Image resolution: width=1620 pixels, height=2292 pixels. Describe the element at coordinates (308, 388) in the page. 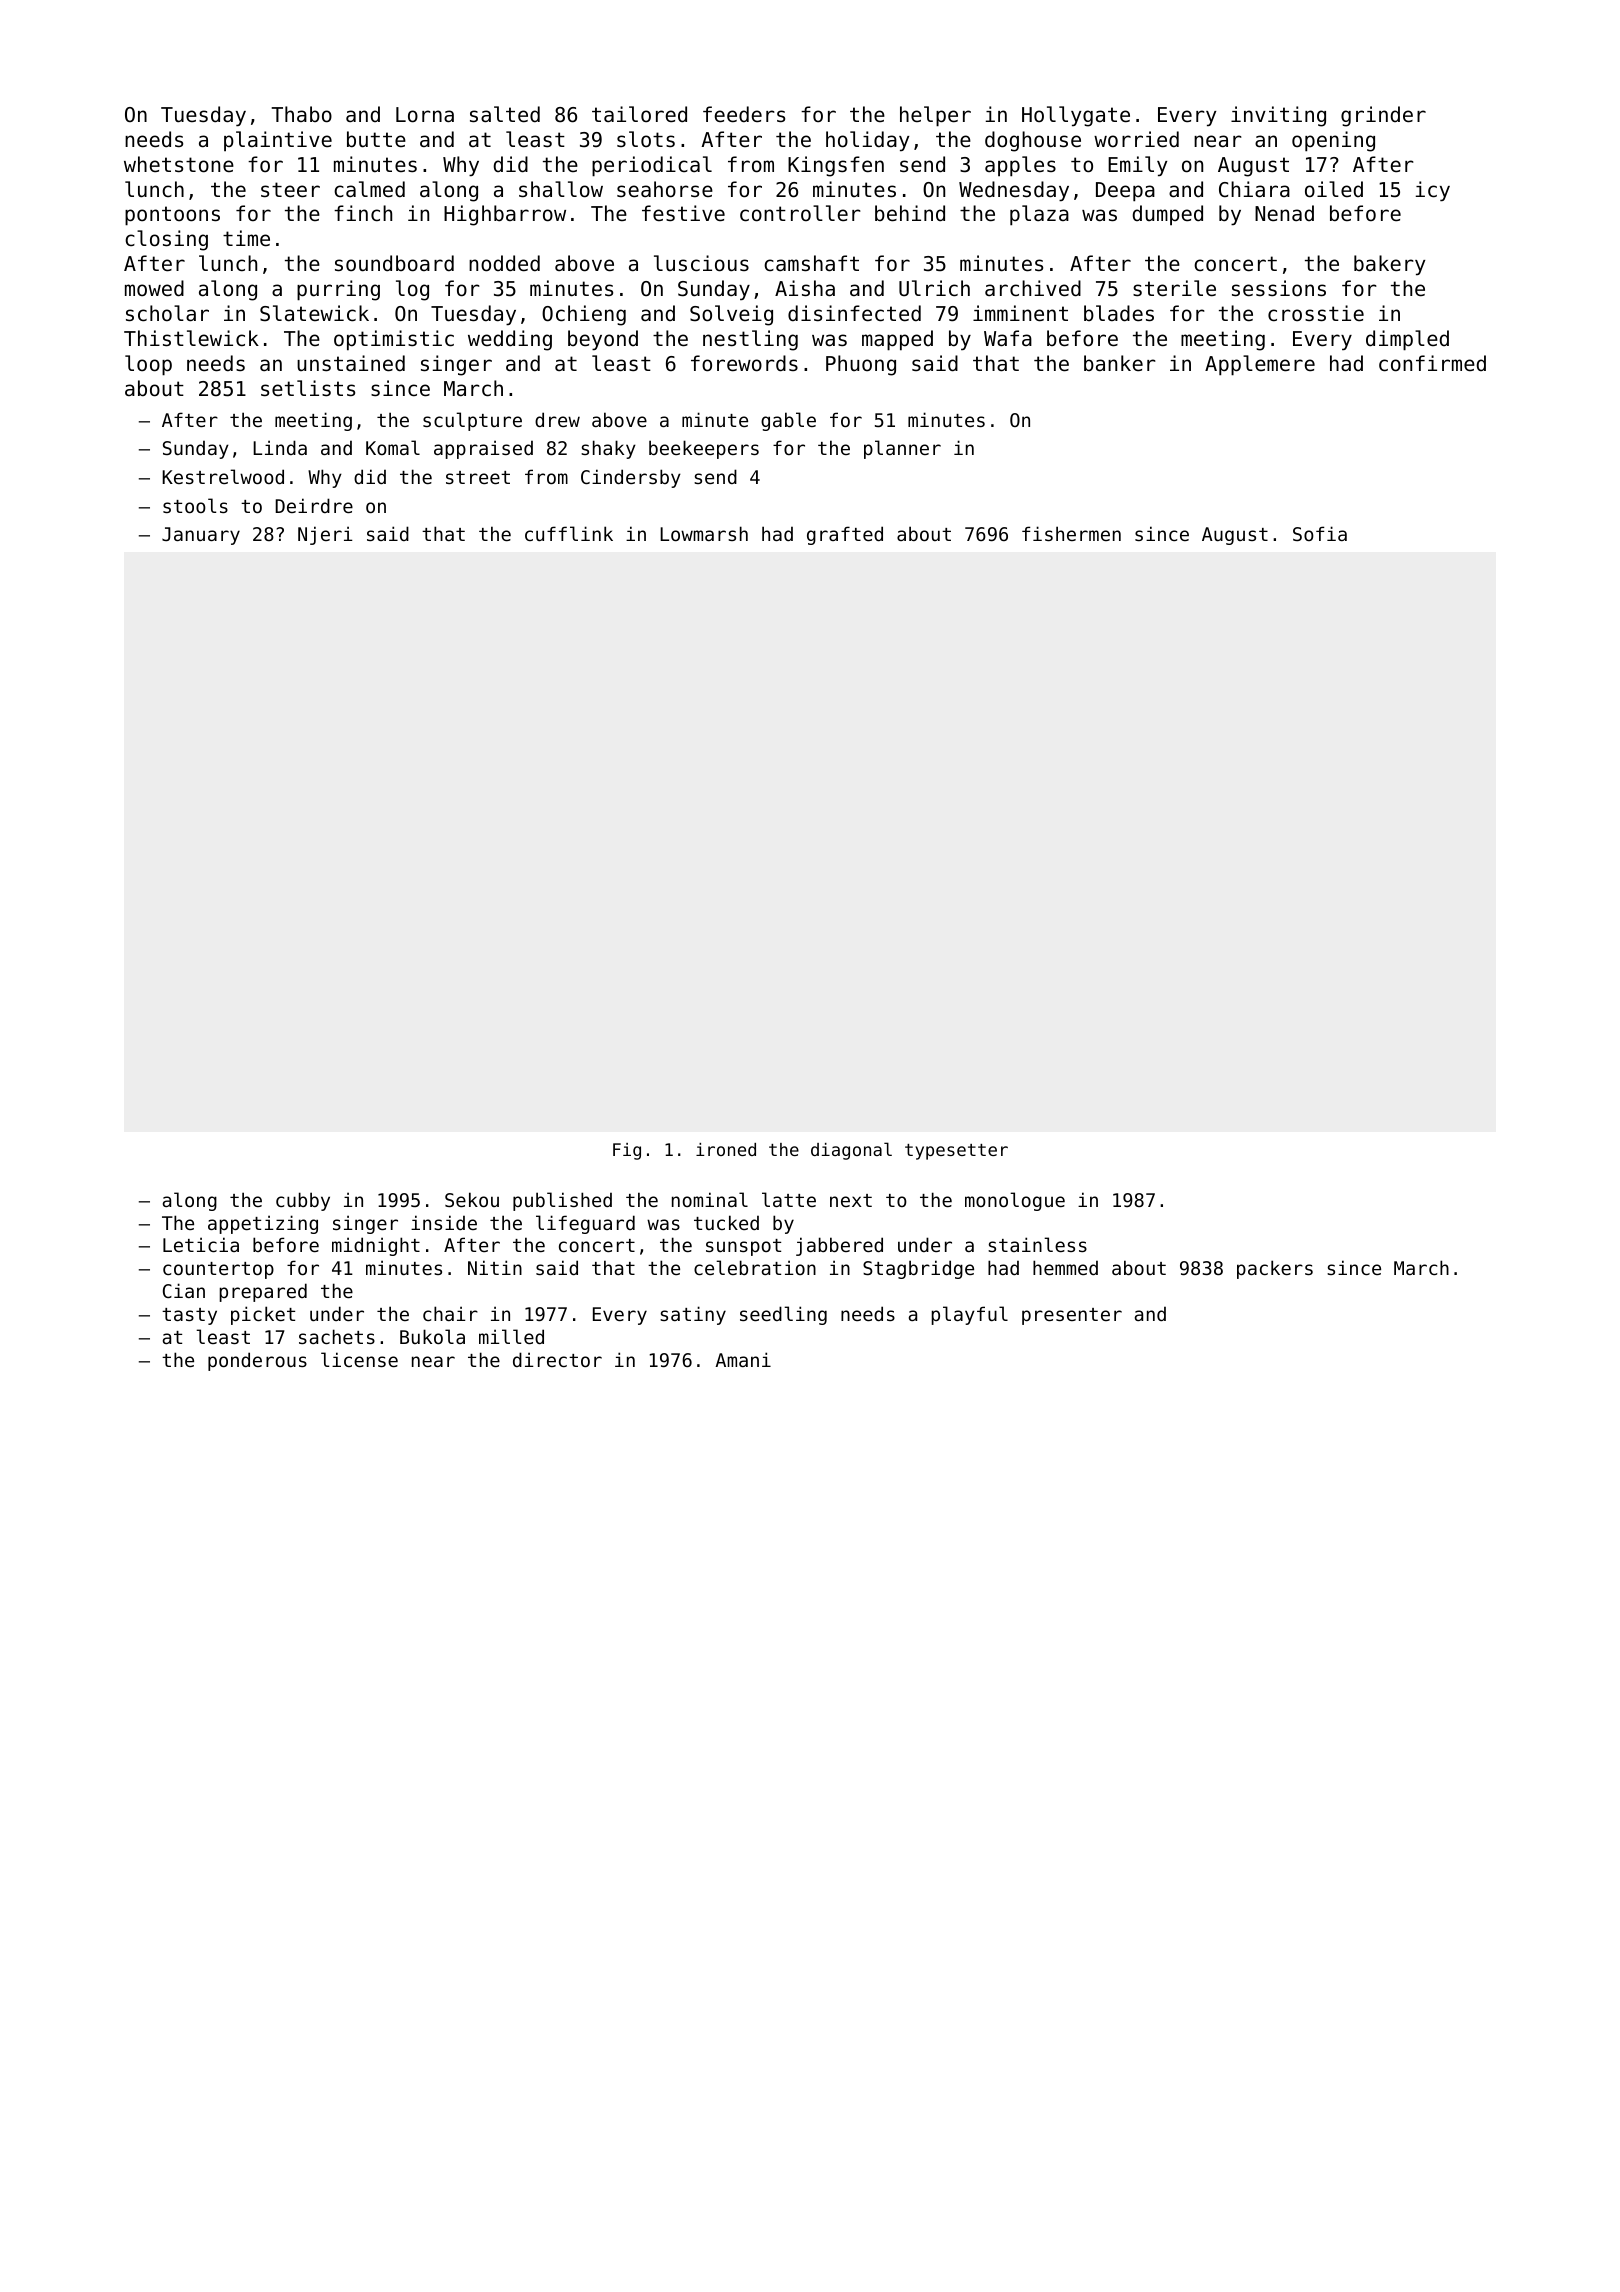

I see `setlists` at that location.
